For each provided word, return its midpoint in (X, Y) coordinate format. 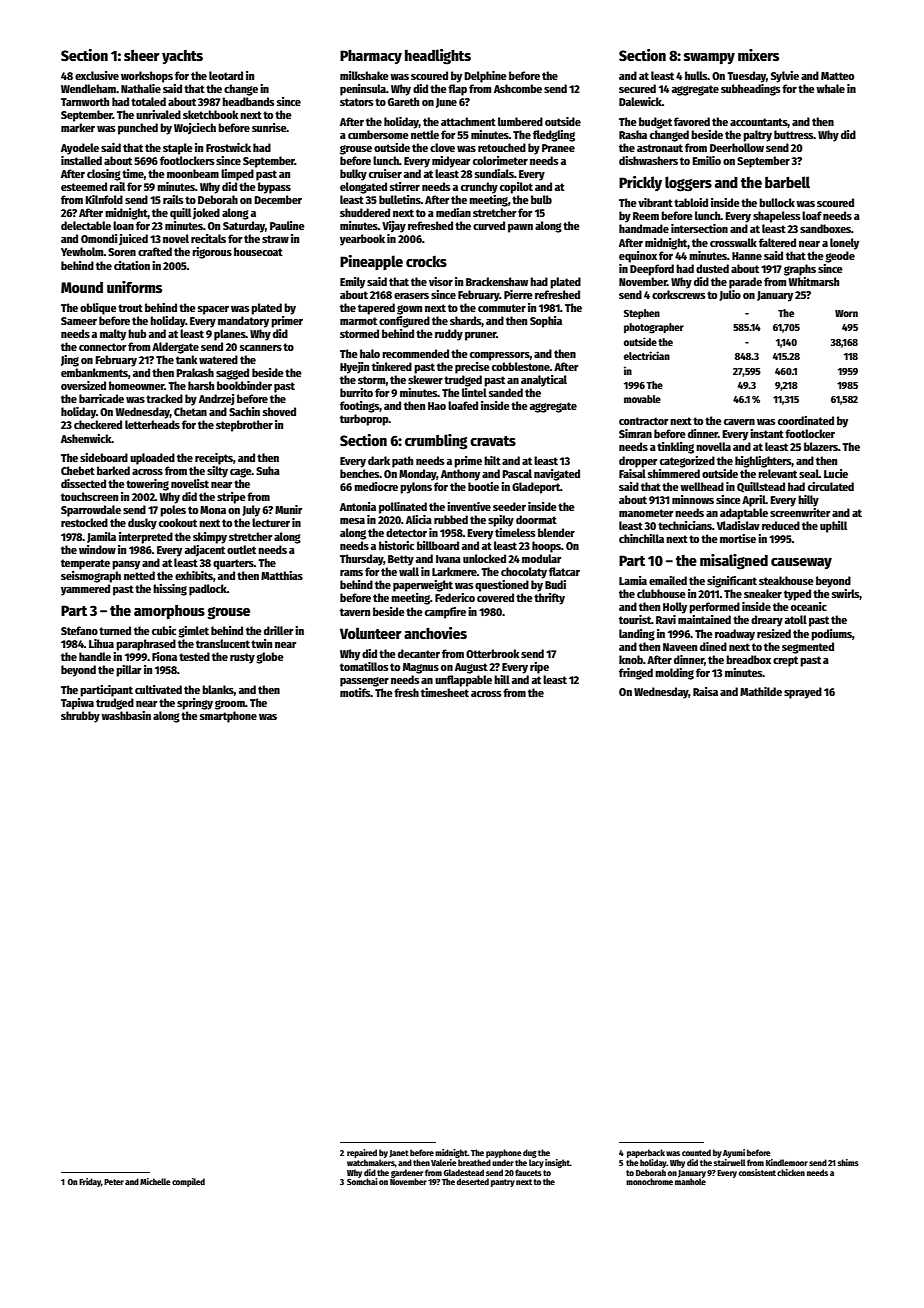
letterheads (152, 424)
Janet (399, 1154)
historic (396, 545)
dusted (712, 268)
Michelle (155, 1181)
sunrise (269, 127)
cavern (739, 422)
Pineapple (371, 262)
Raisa (705, 691)
